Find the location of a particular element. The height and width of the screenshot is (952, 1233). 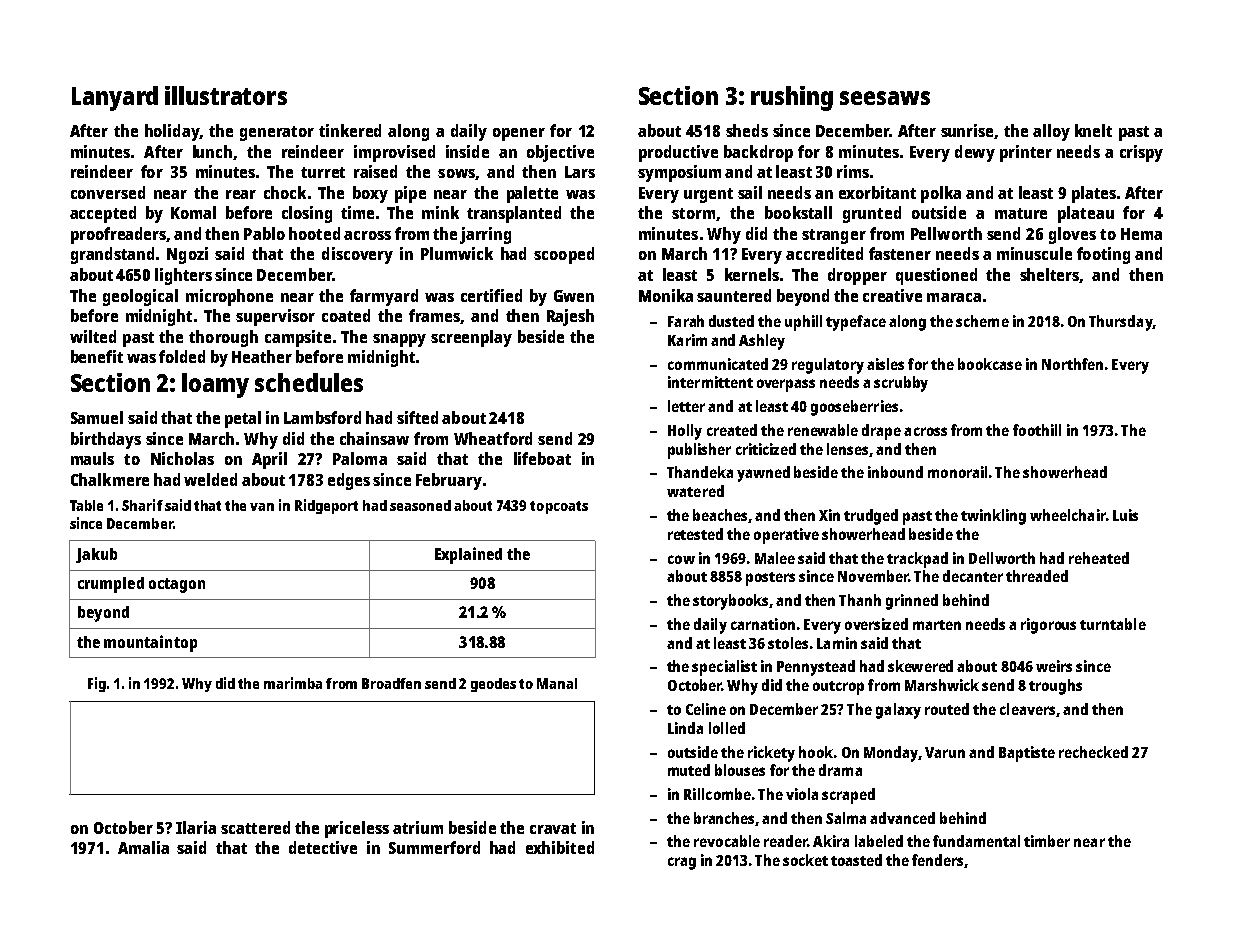

rushing is located at coordinates (792, 98).
